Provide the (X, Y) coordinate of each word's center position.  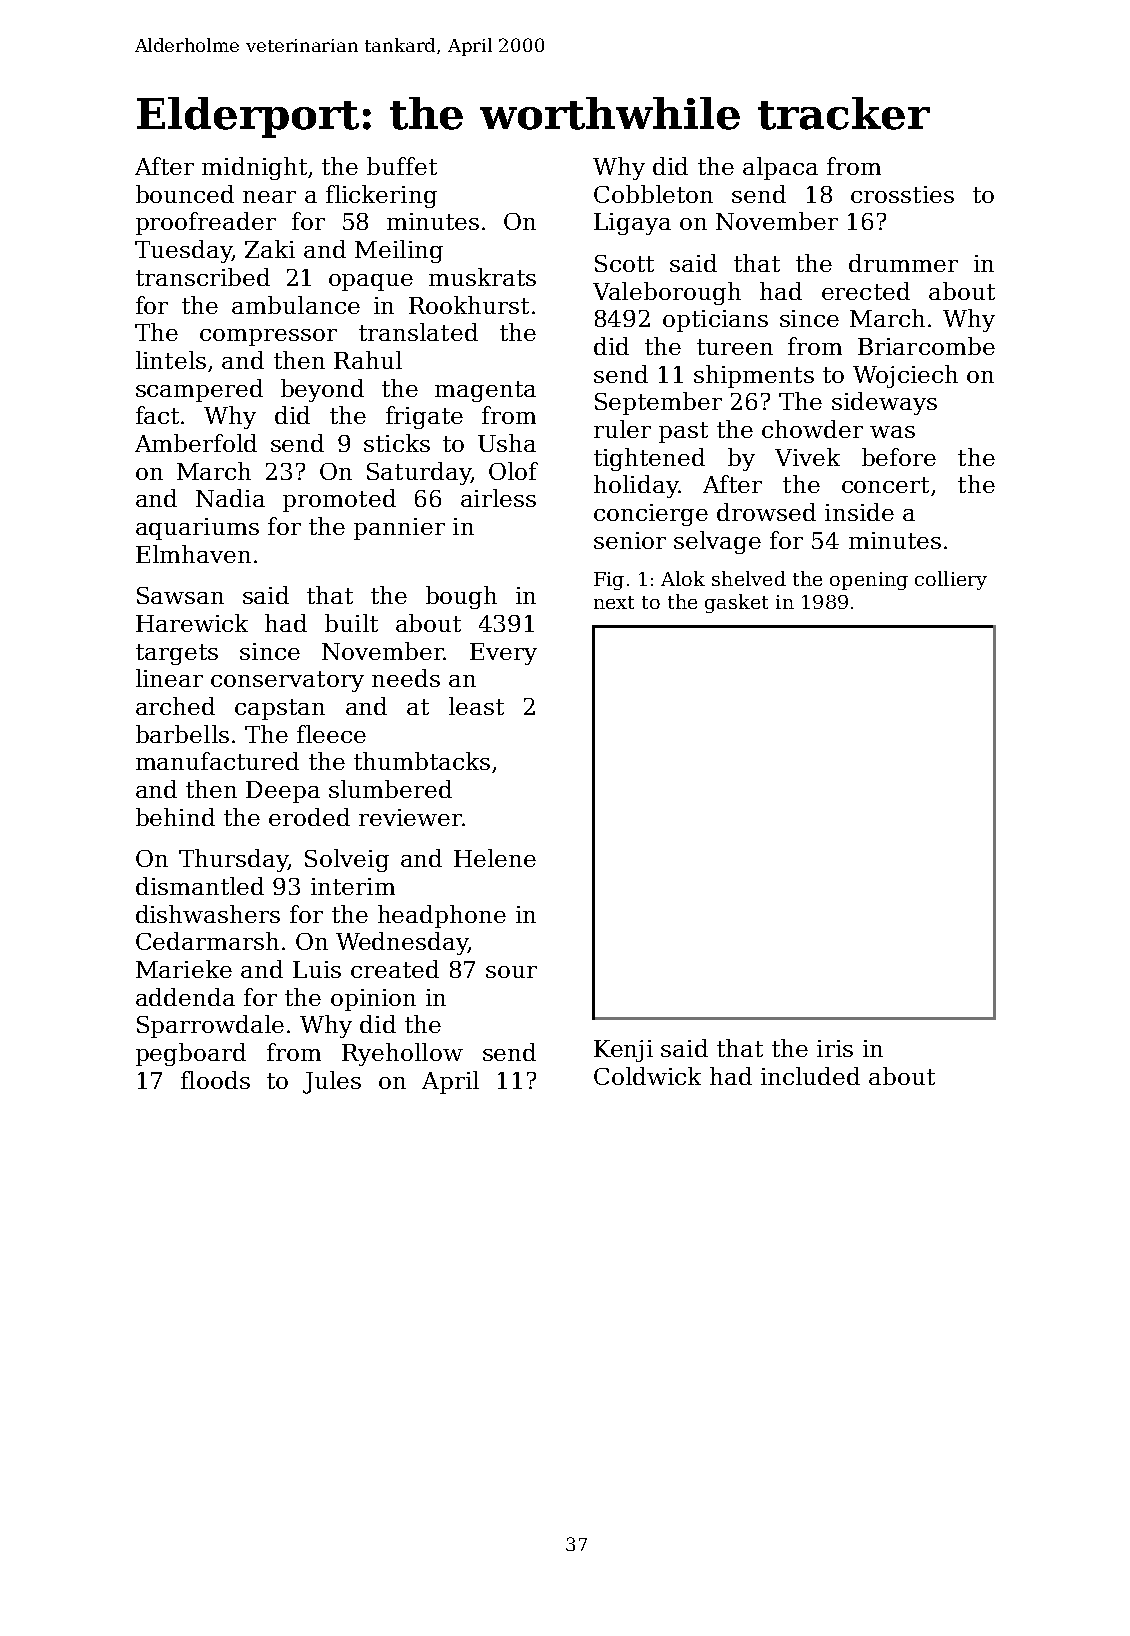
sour (511, 972)
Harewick (192, 623)
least (476, 706)
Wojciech (905, 376)
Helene (495, 858)
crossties (902, 194)
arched (175, 706)
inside (859, 512)
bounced (185, 194)
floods (215, 1080)
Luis (317, 969)
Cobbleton (653, 194)
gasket (736, 603)
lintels (171, 360)
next (614, 602)
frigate (424, 417)
